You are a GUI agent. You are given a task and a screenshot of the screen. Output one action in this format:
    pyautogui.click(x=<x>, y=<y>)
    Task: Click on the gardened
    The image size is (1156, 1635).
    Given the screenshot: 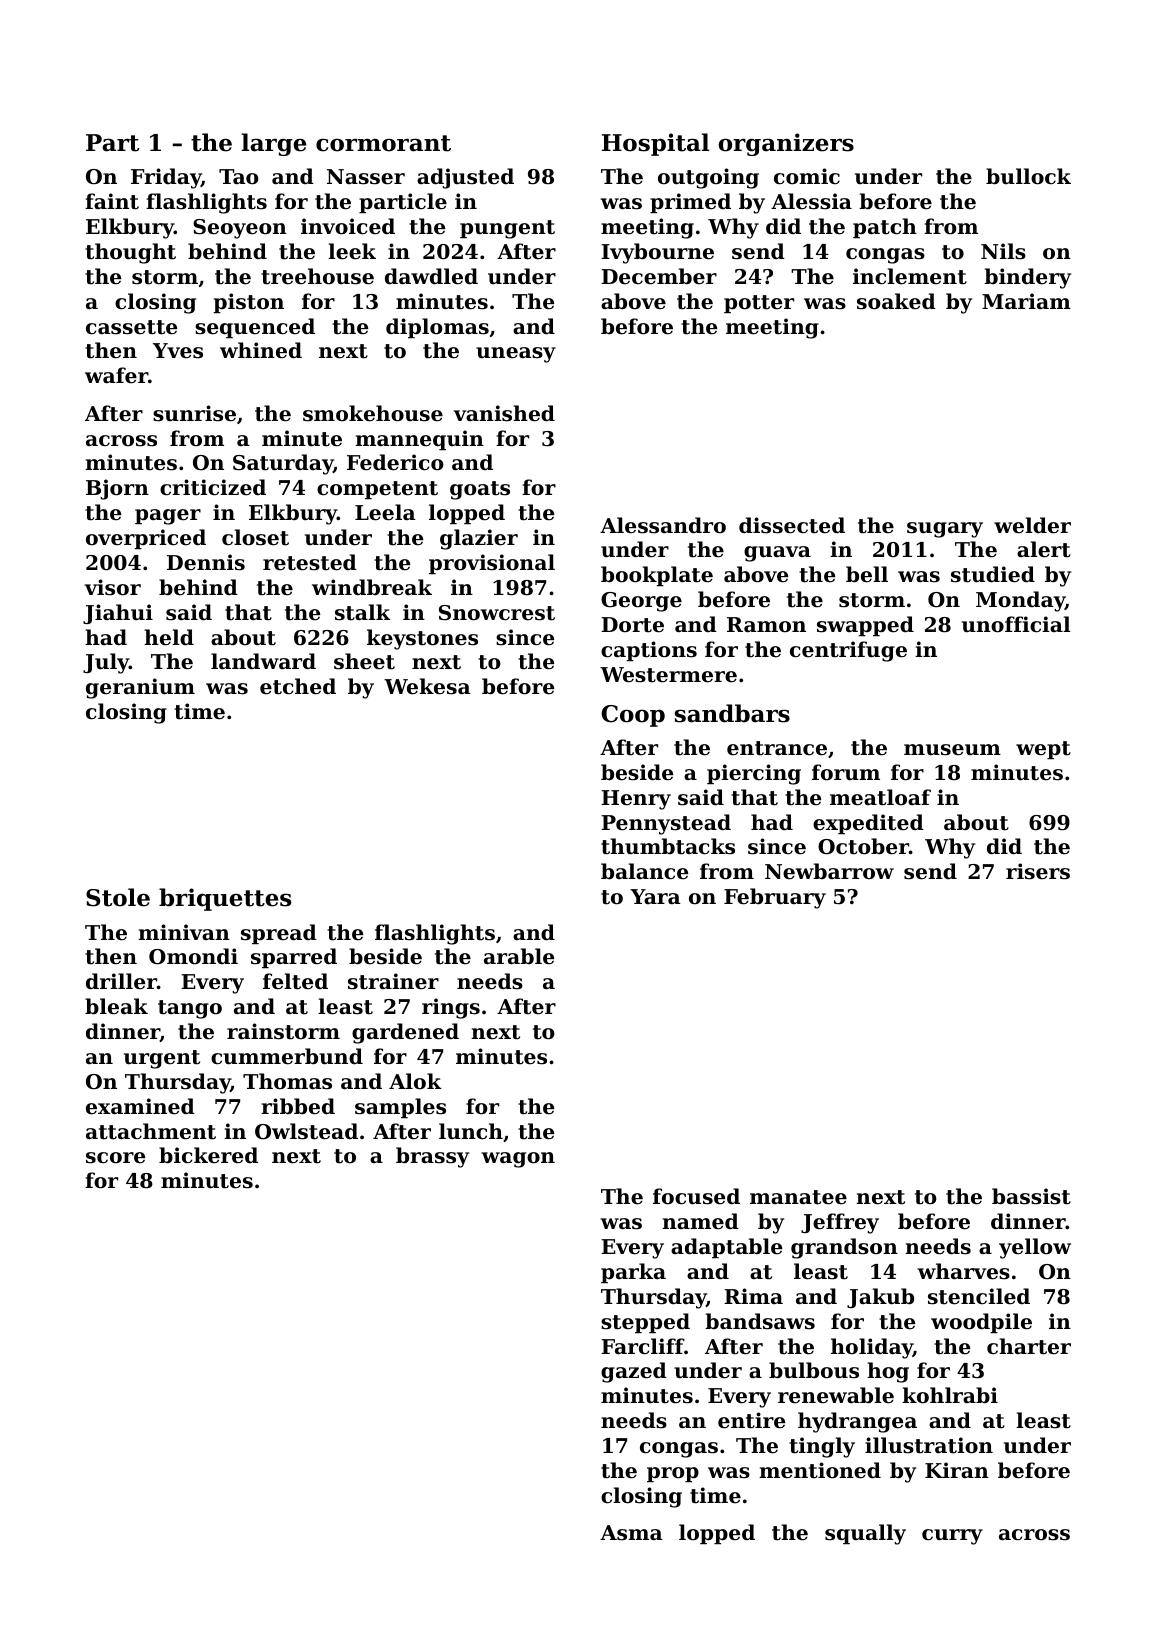 What is the action you would take?
    pyautogui.click(x=405, y=1033)
